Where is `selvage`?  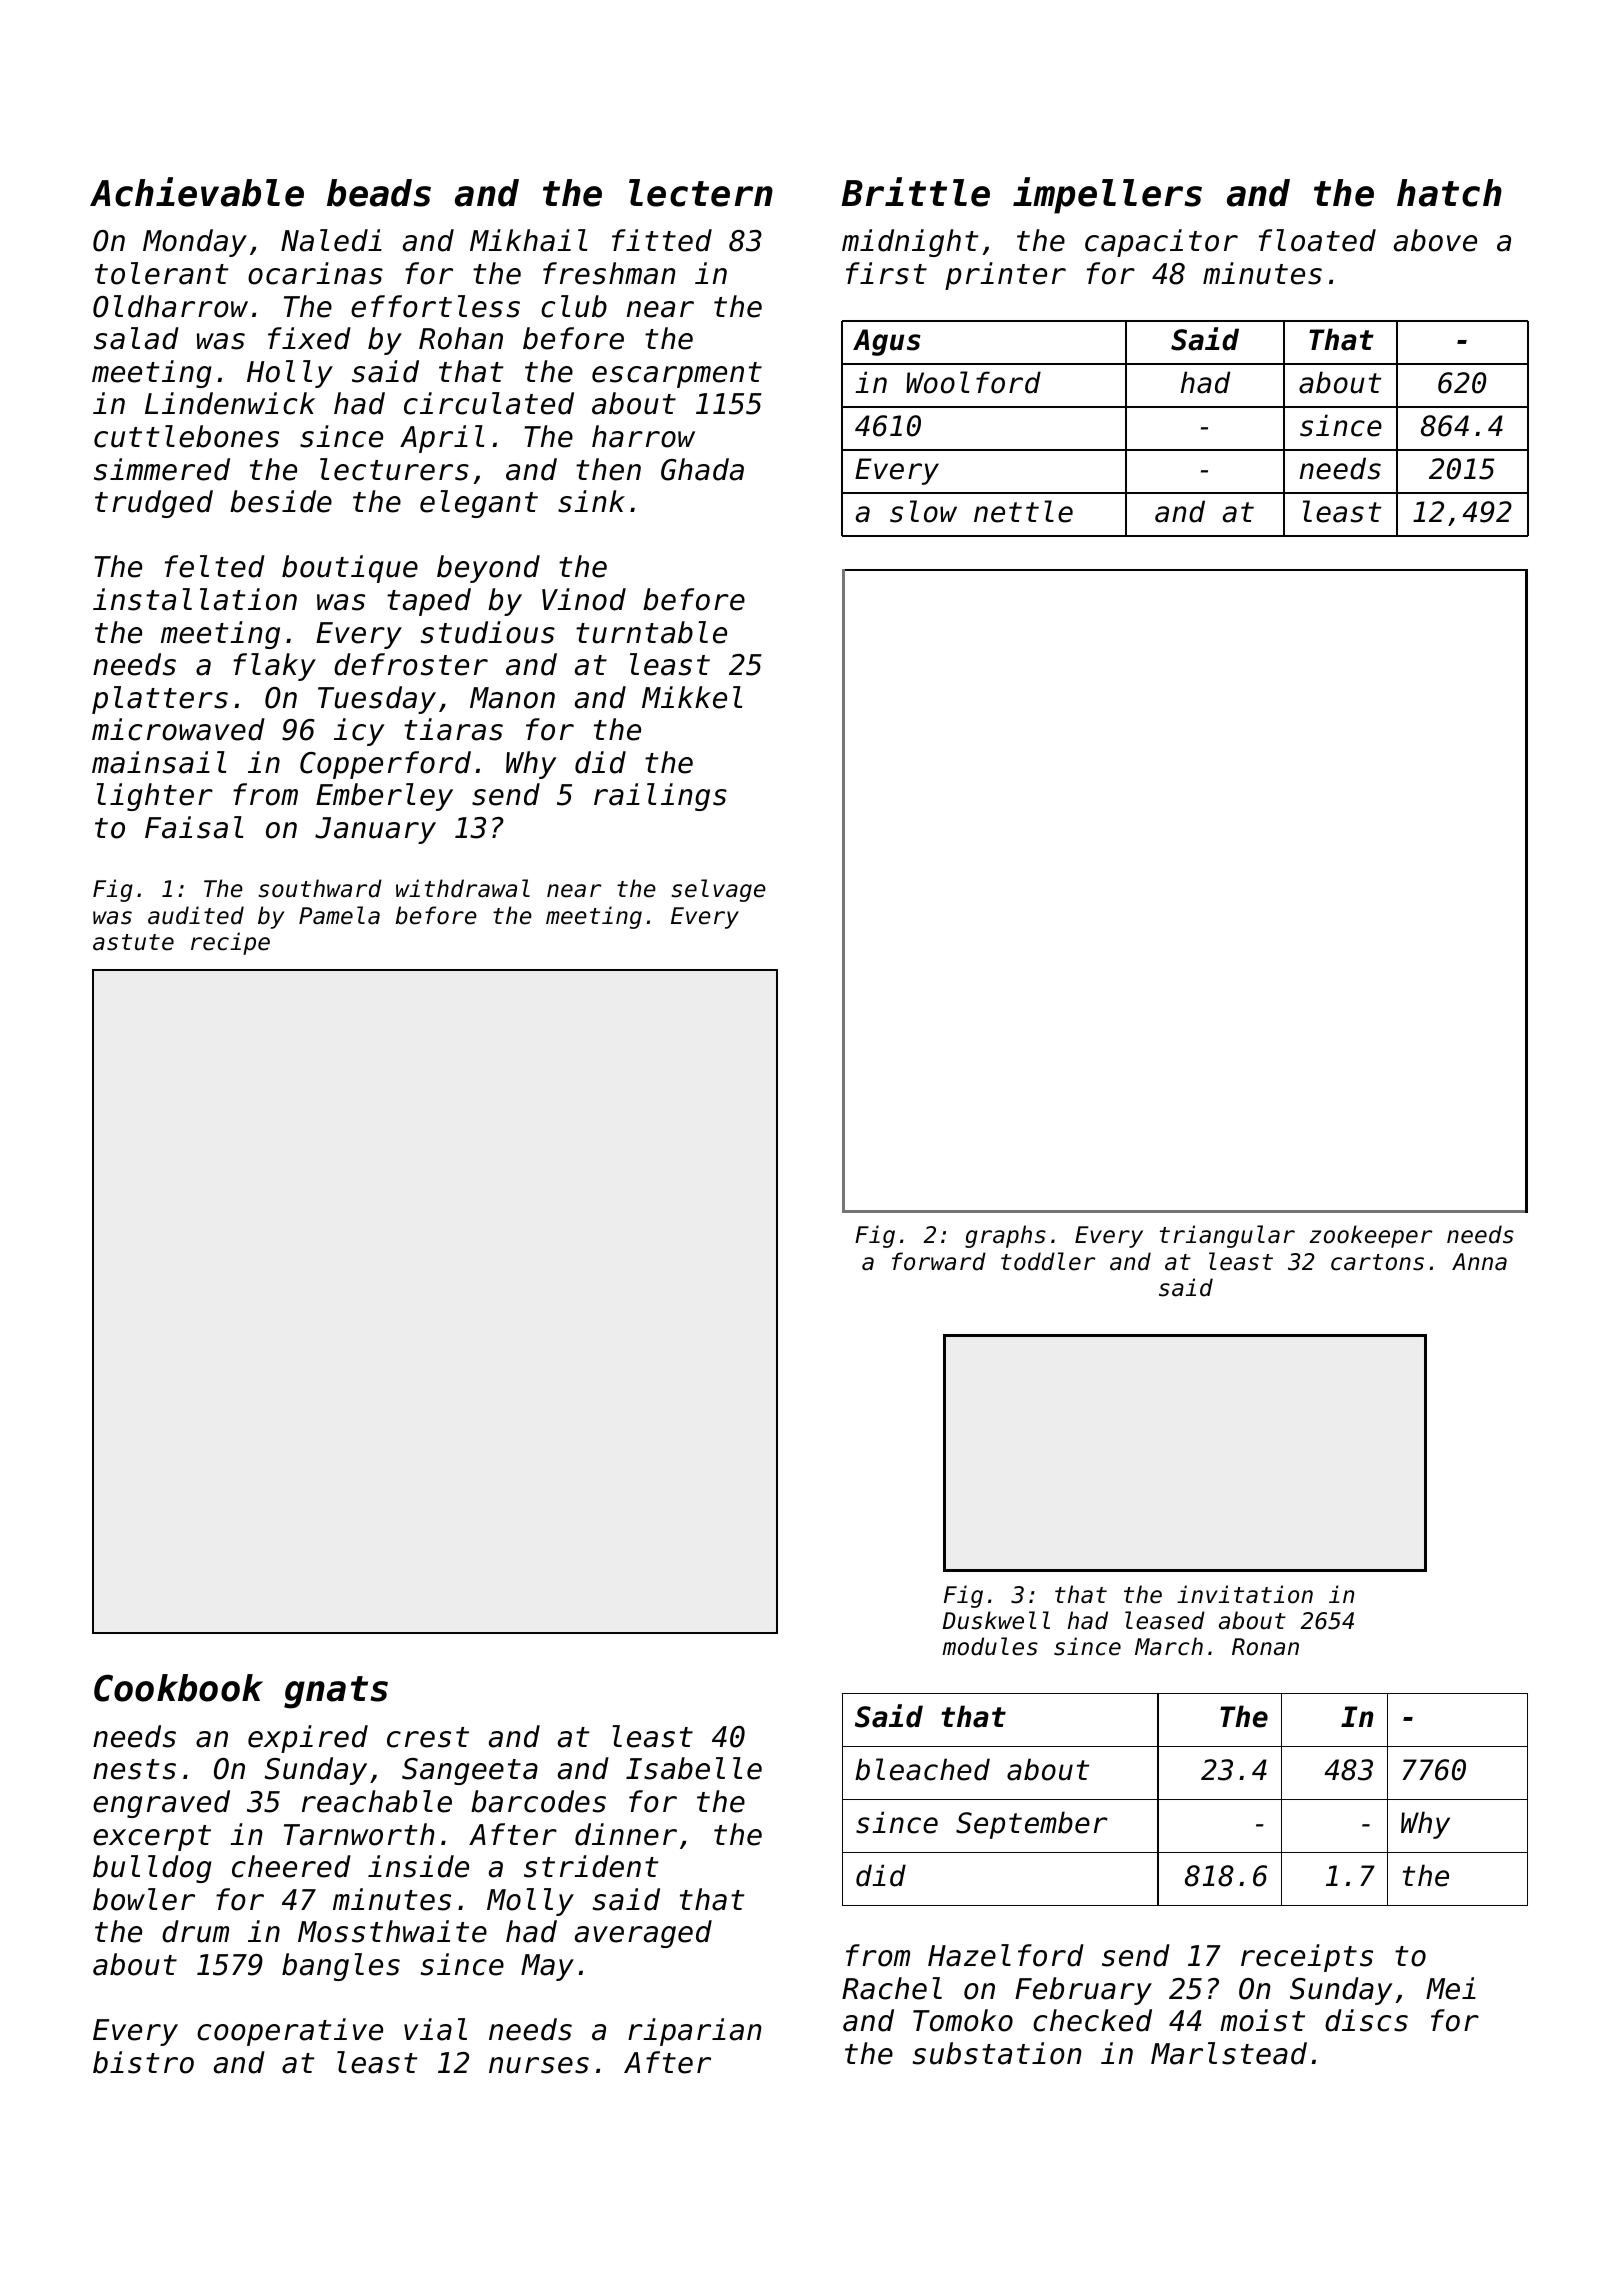
selvage is located at coordinates (718, 890).
